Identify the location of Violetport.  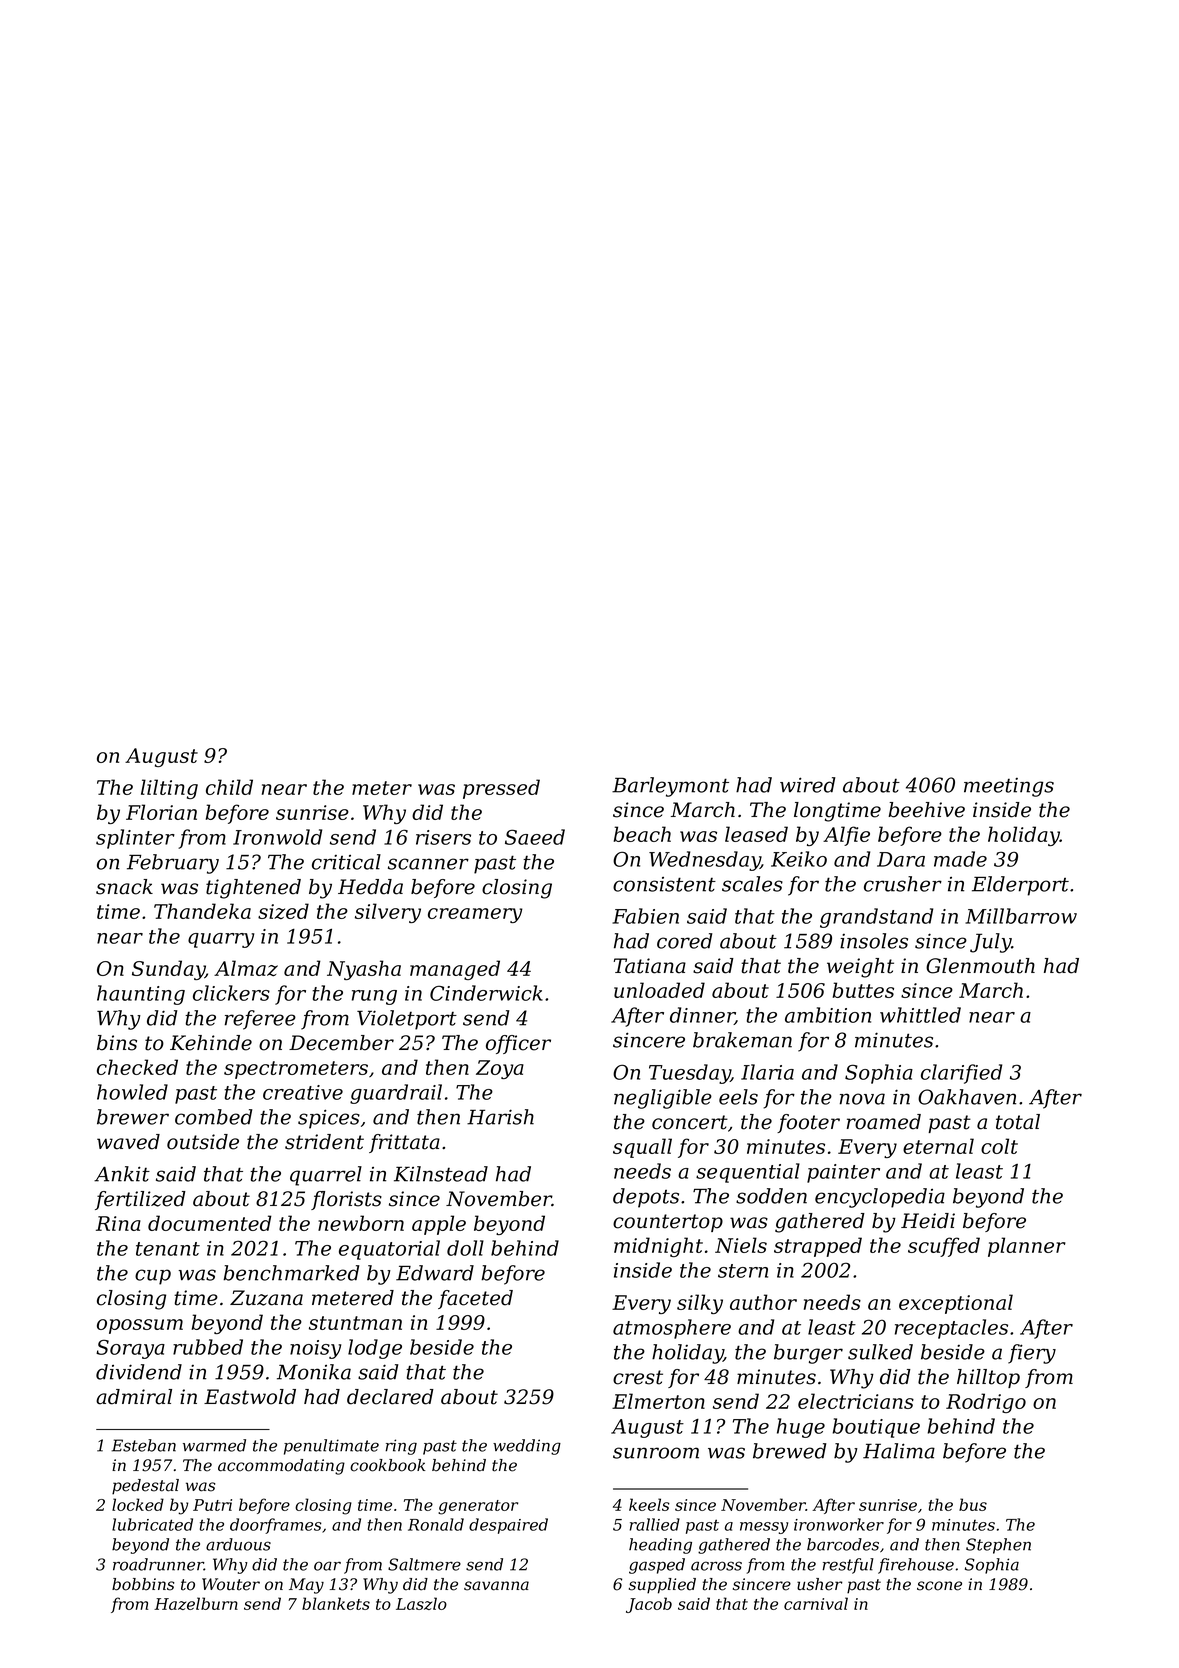
(407, 1020).
